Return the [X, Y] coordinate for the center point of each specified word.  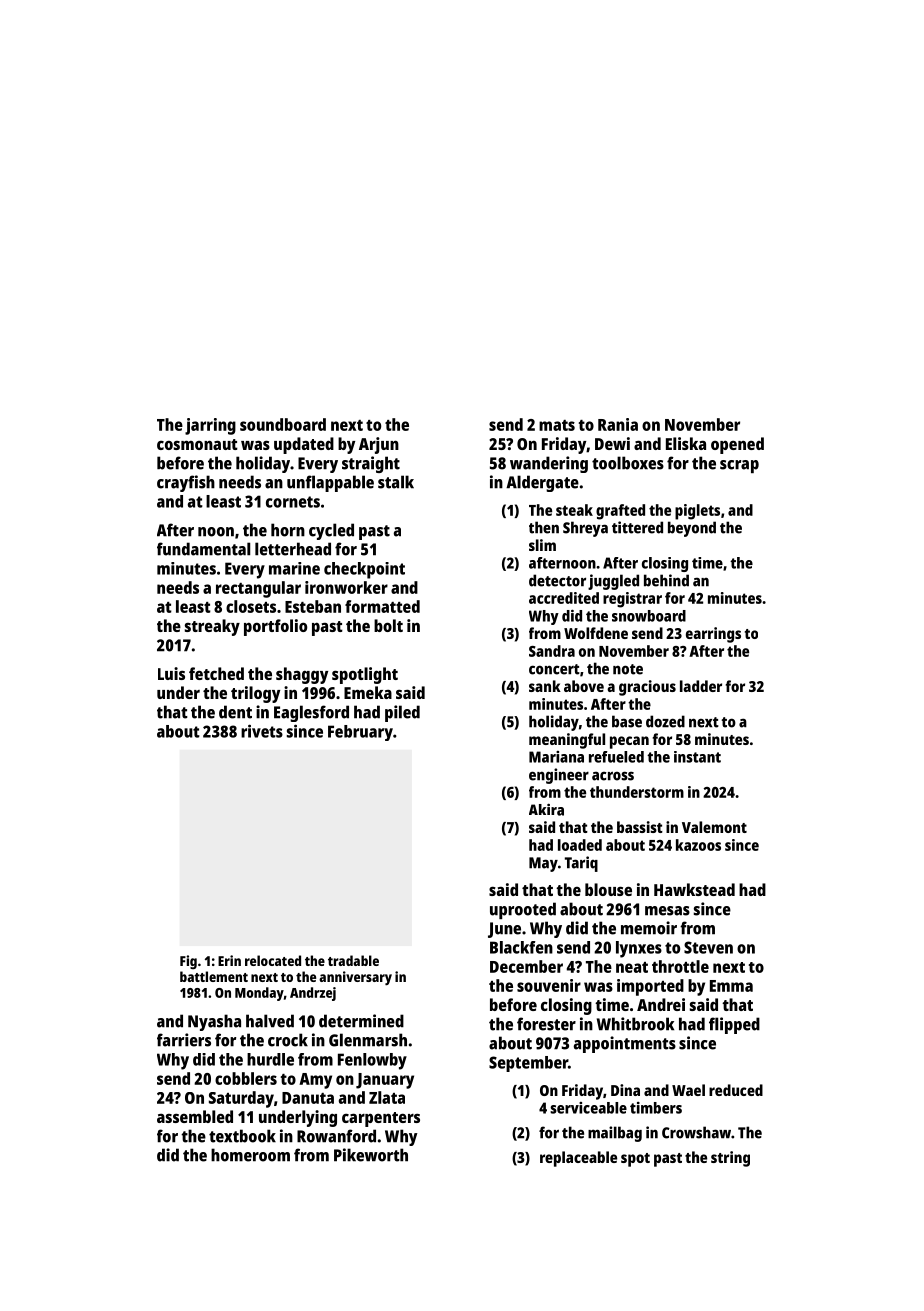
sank [545, 686]
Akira [546, 809]
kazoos [698, 845]
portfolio [275, 627]
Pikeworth [371, 1155]
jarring [210, 426]
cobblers [246, 1078]
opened [737, 445]
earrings [713, 635]
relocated [273, 960]
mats [557, 425]
